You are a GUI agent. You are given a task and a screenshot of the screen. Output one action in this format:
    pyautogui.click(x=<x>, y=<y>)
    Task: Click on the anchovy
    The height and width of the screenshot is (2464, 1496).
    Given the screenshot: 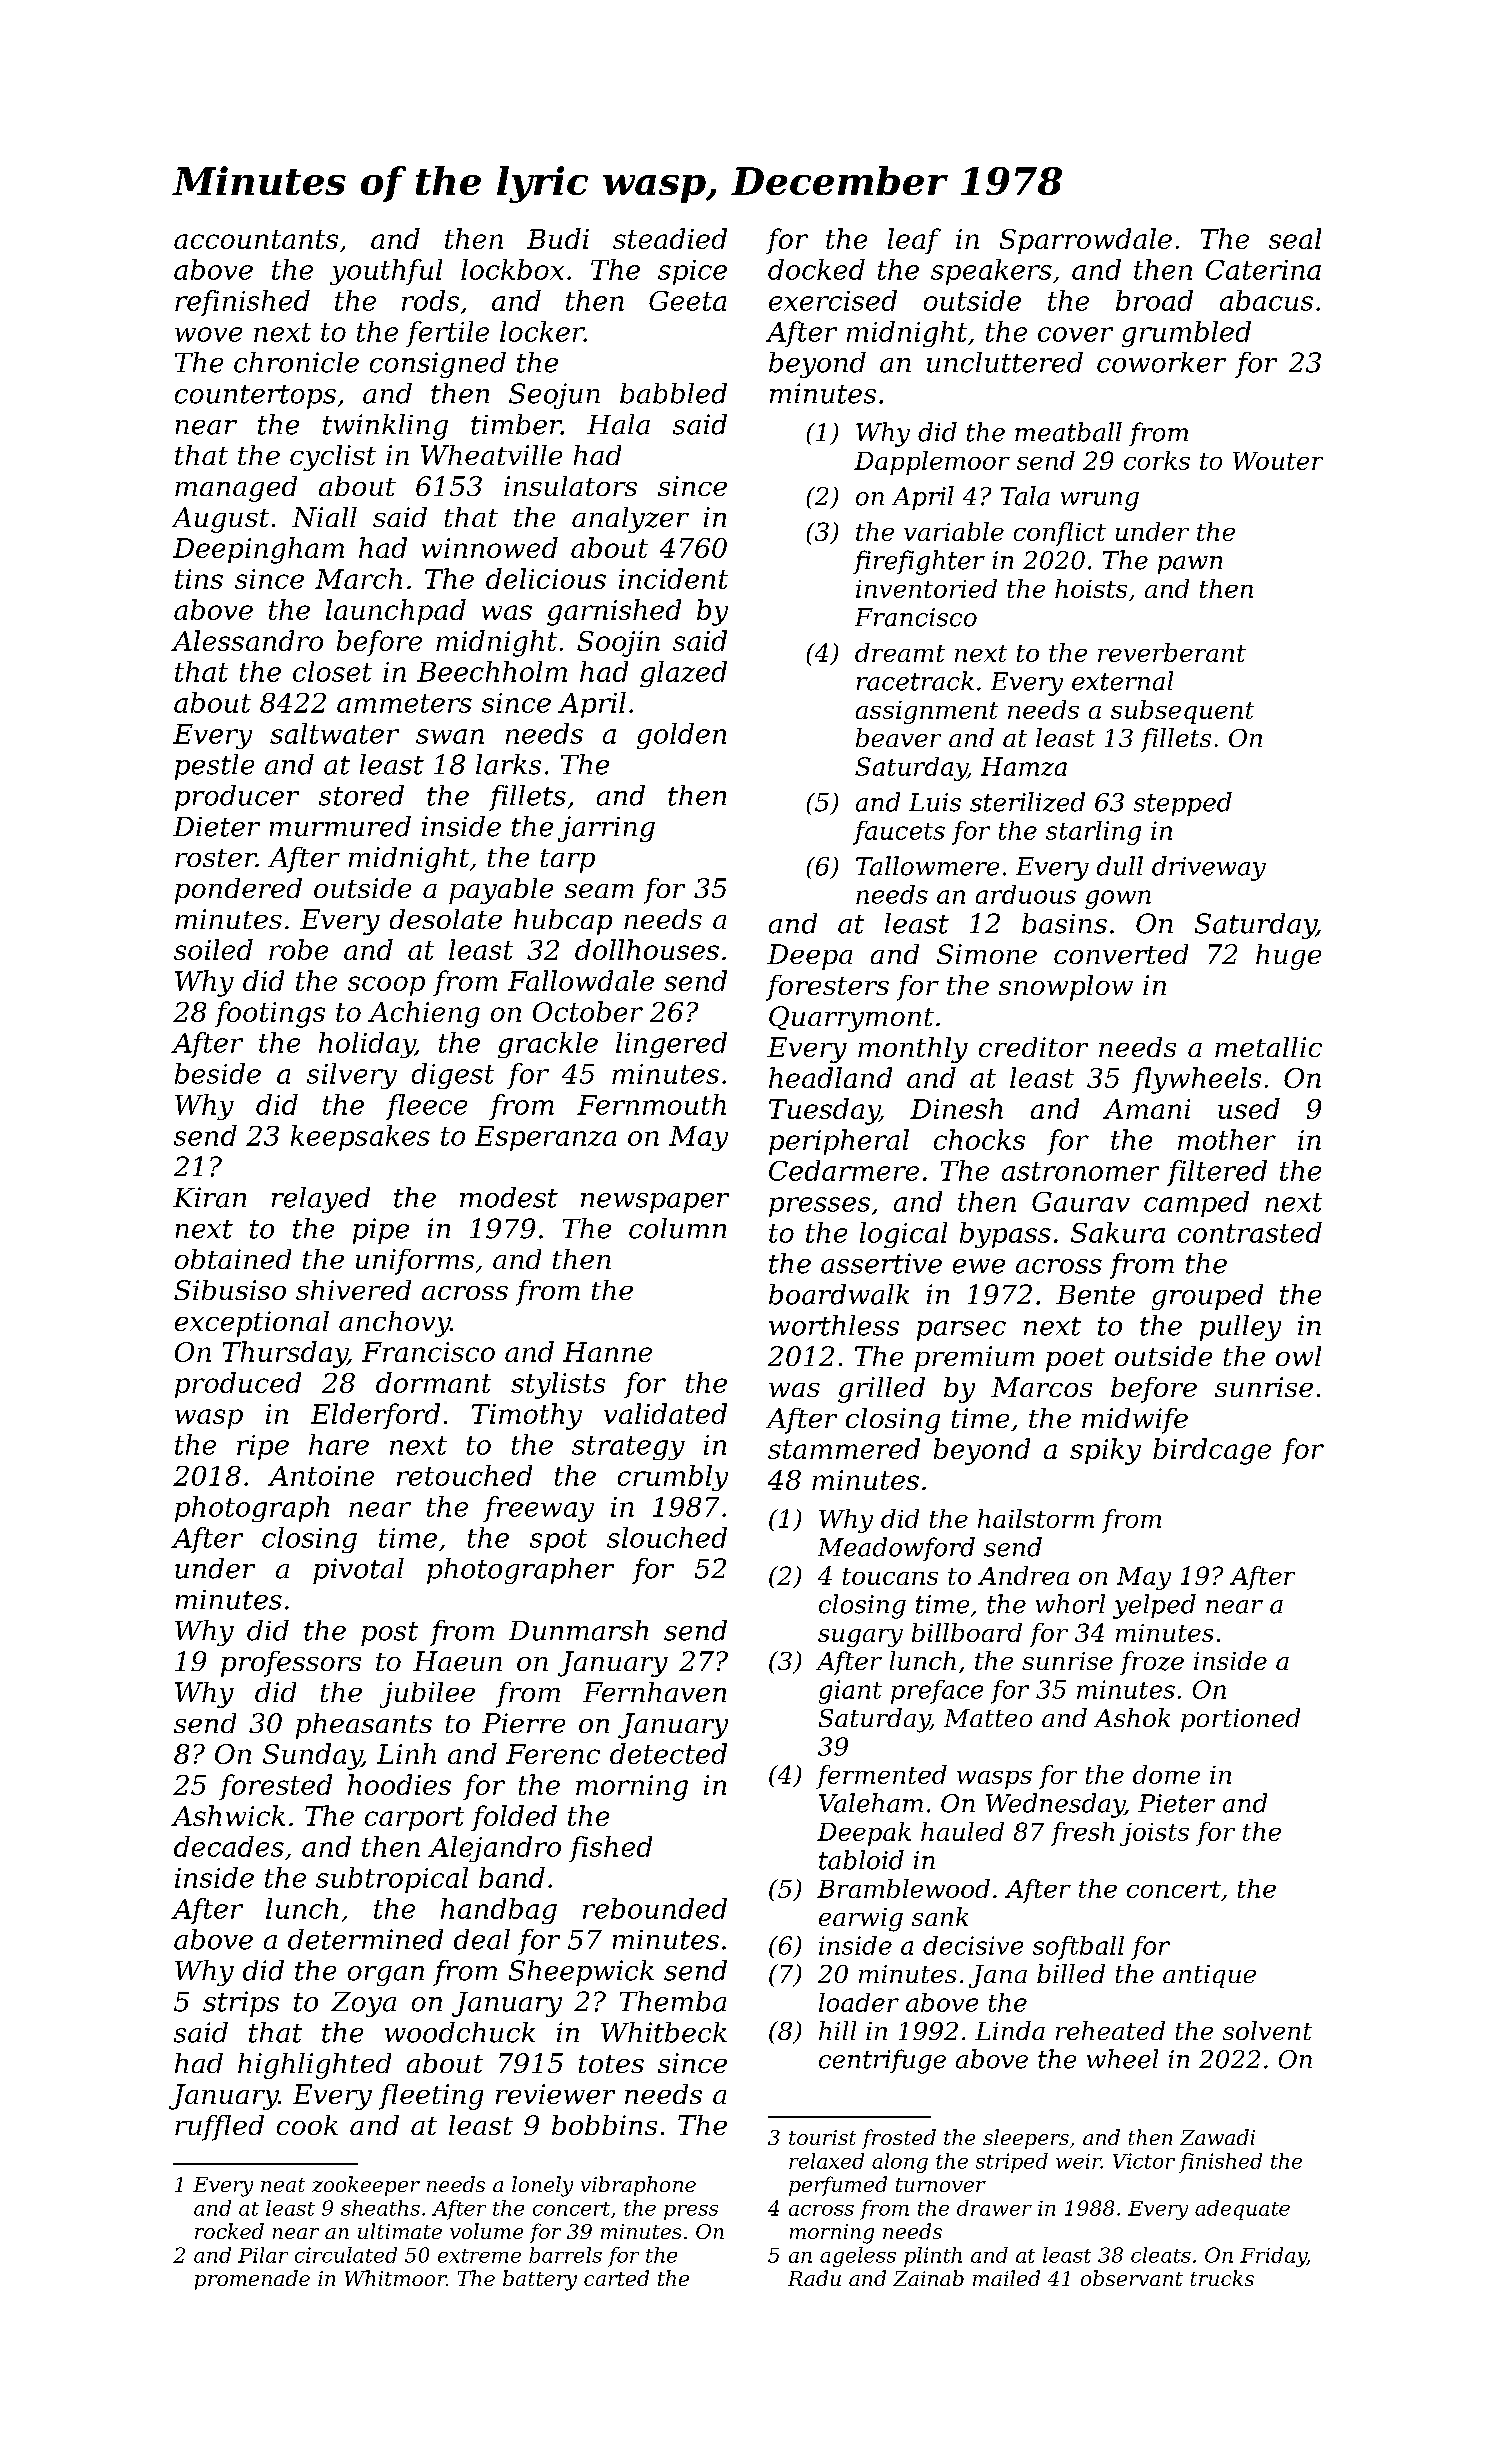 What is the action you would take?
    pyautogui.click(x=394, y=1324)
